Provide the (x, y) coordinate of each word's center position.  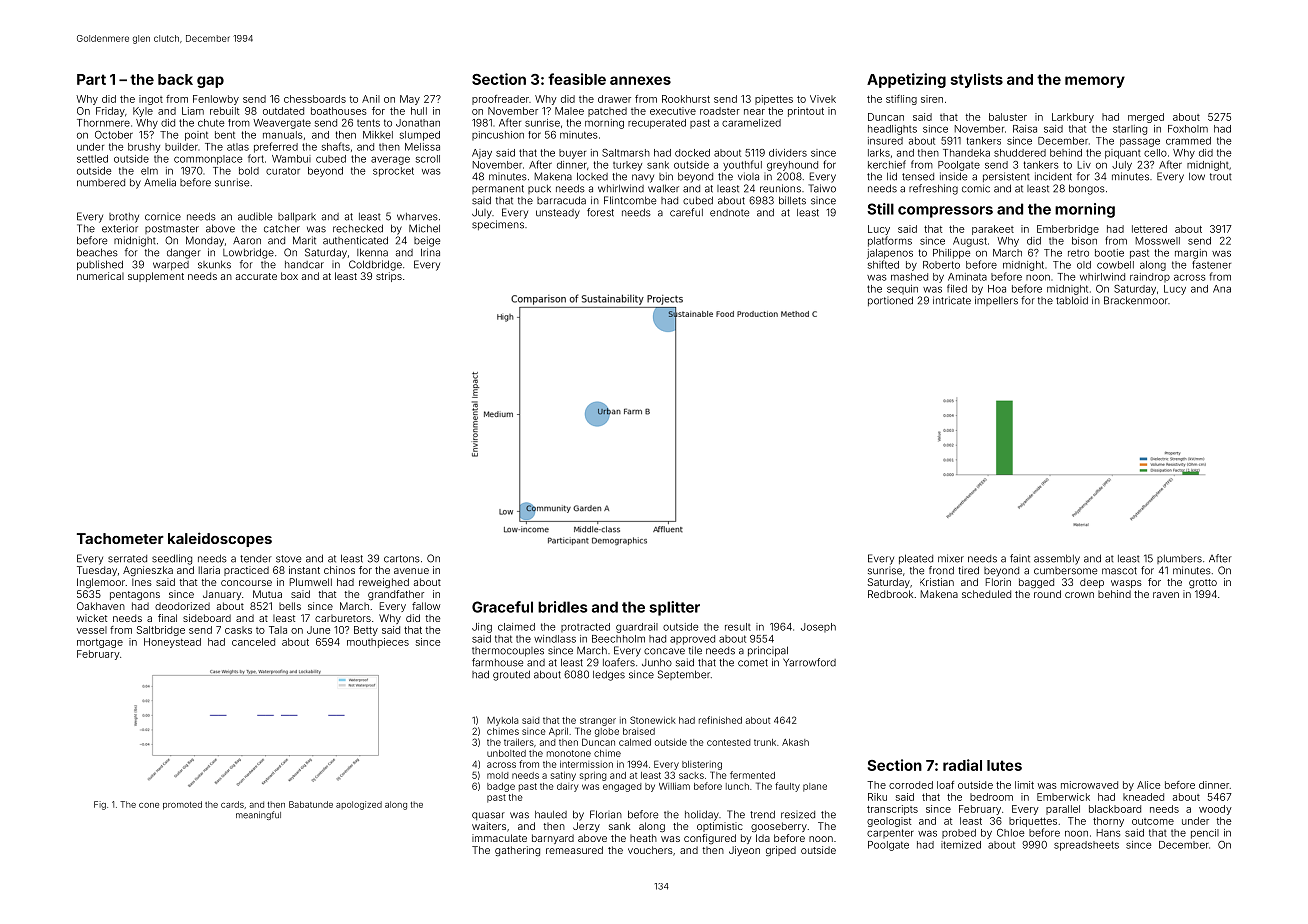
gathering (517, 851)
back (175, 79)
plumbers (1179, 559)
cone (149, 805)
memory (1095, 82)
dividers (788, 153)
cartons (402, 559)
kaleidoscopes (220, 539)
